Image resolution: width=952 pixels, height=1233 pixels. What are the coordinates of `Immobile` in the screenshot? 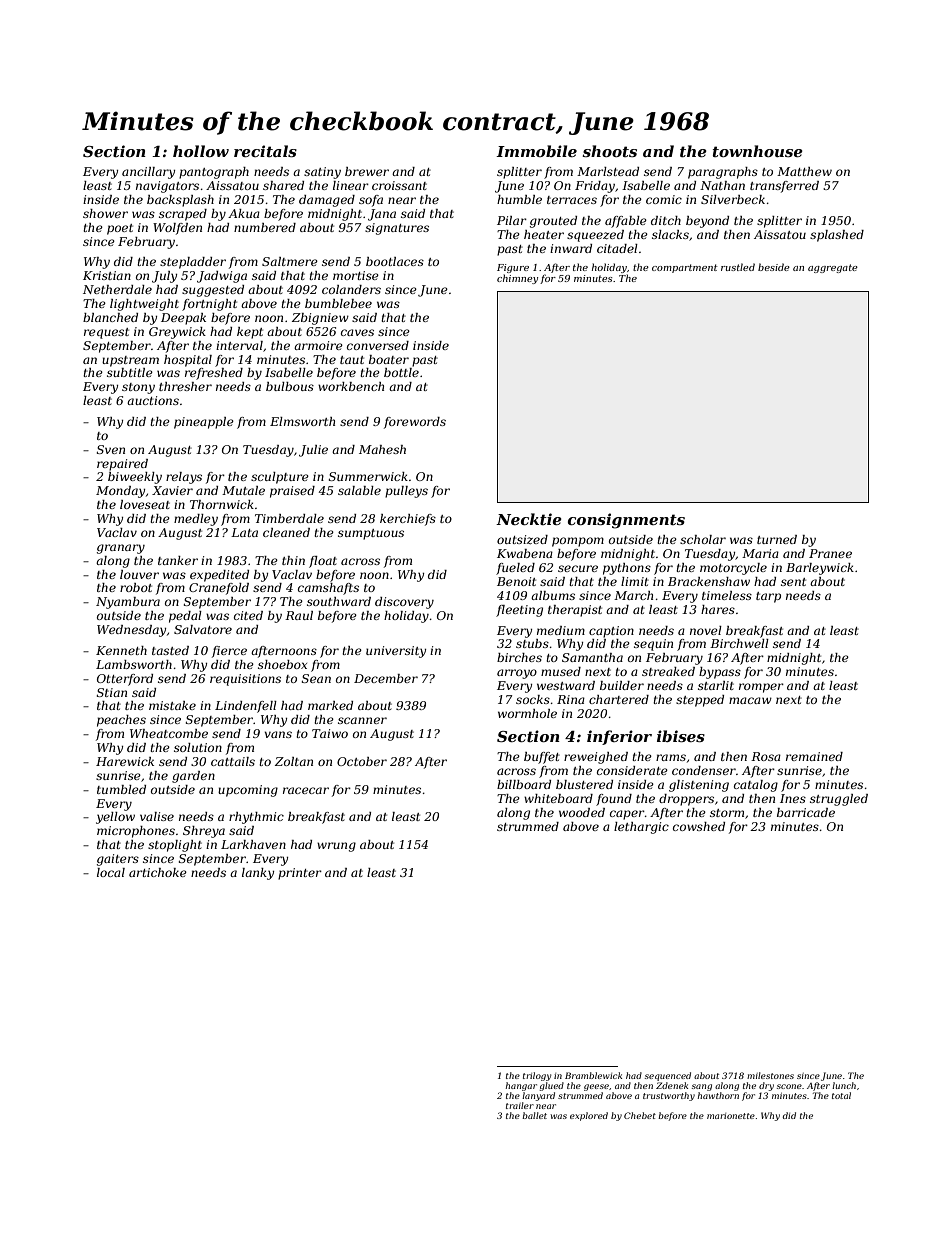 It's located at (536, 151).
